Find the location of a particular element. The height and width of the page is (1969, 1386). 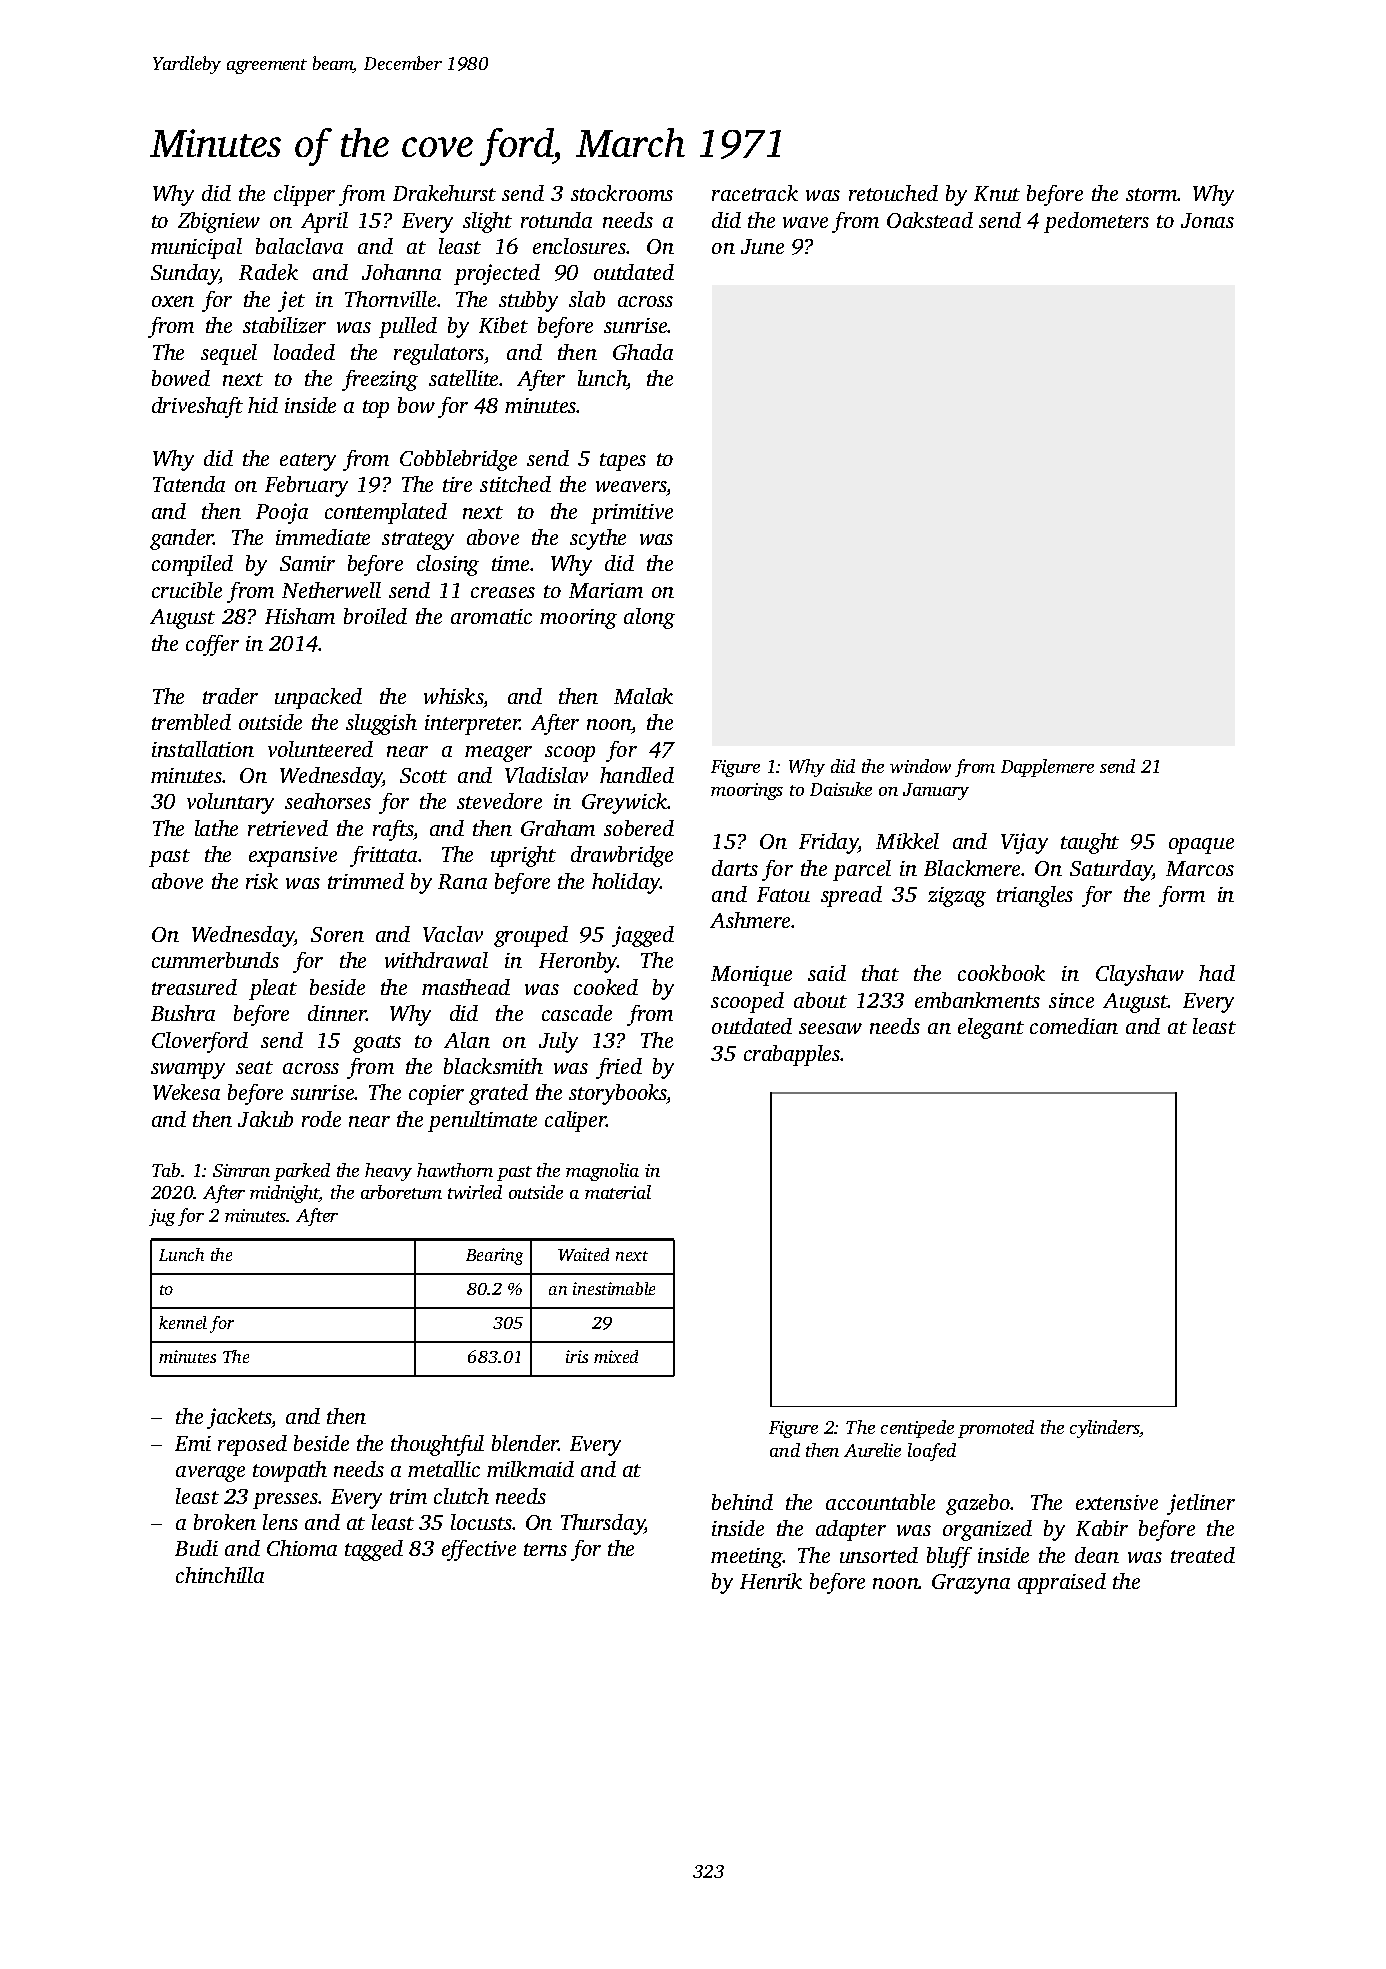

kennel is located at coordinates (183, 1322).
